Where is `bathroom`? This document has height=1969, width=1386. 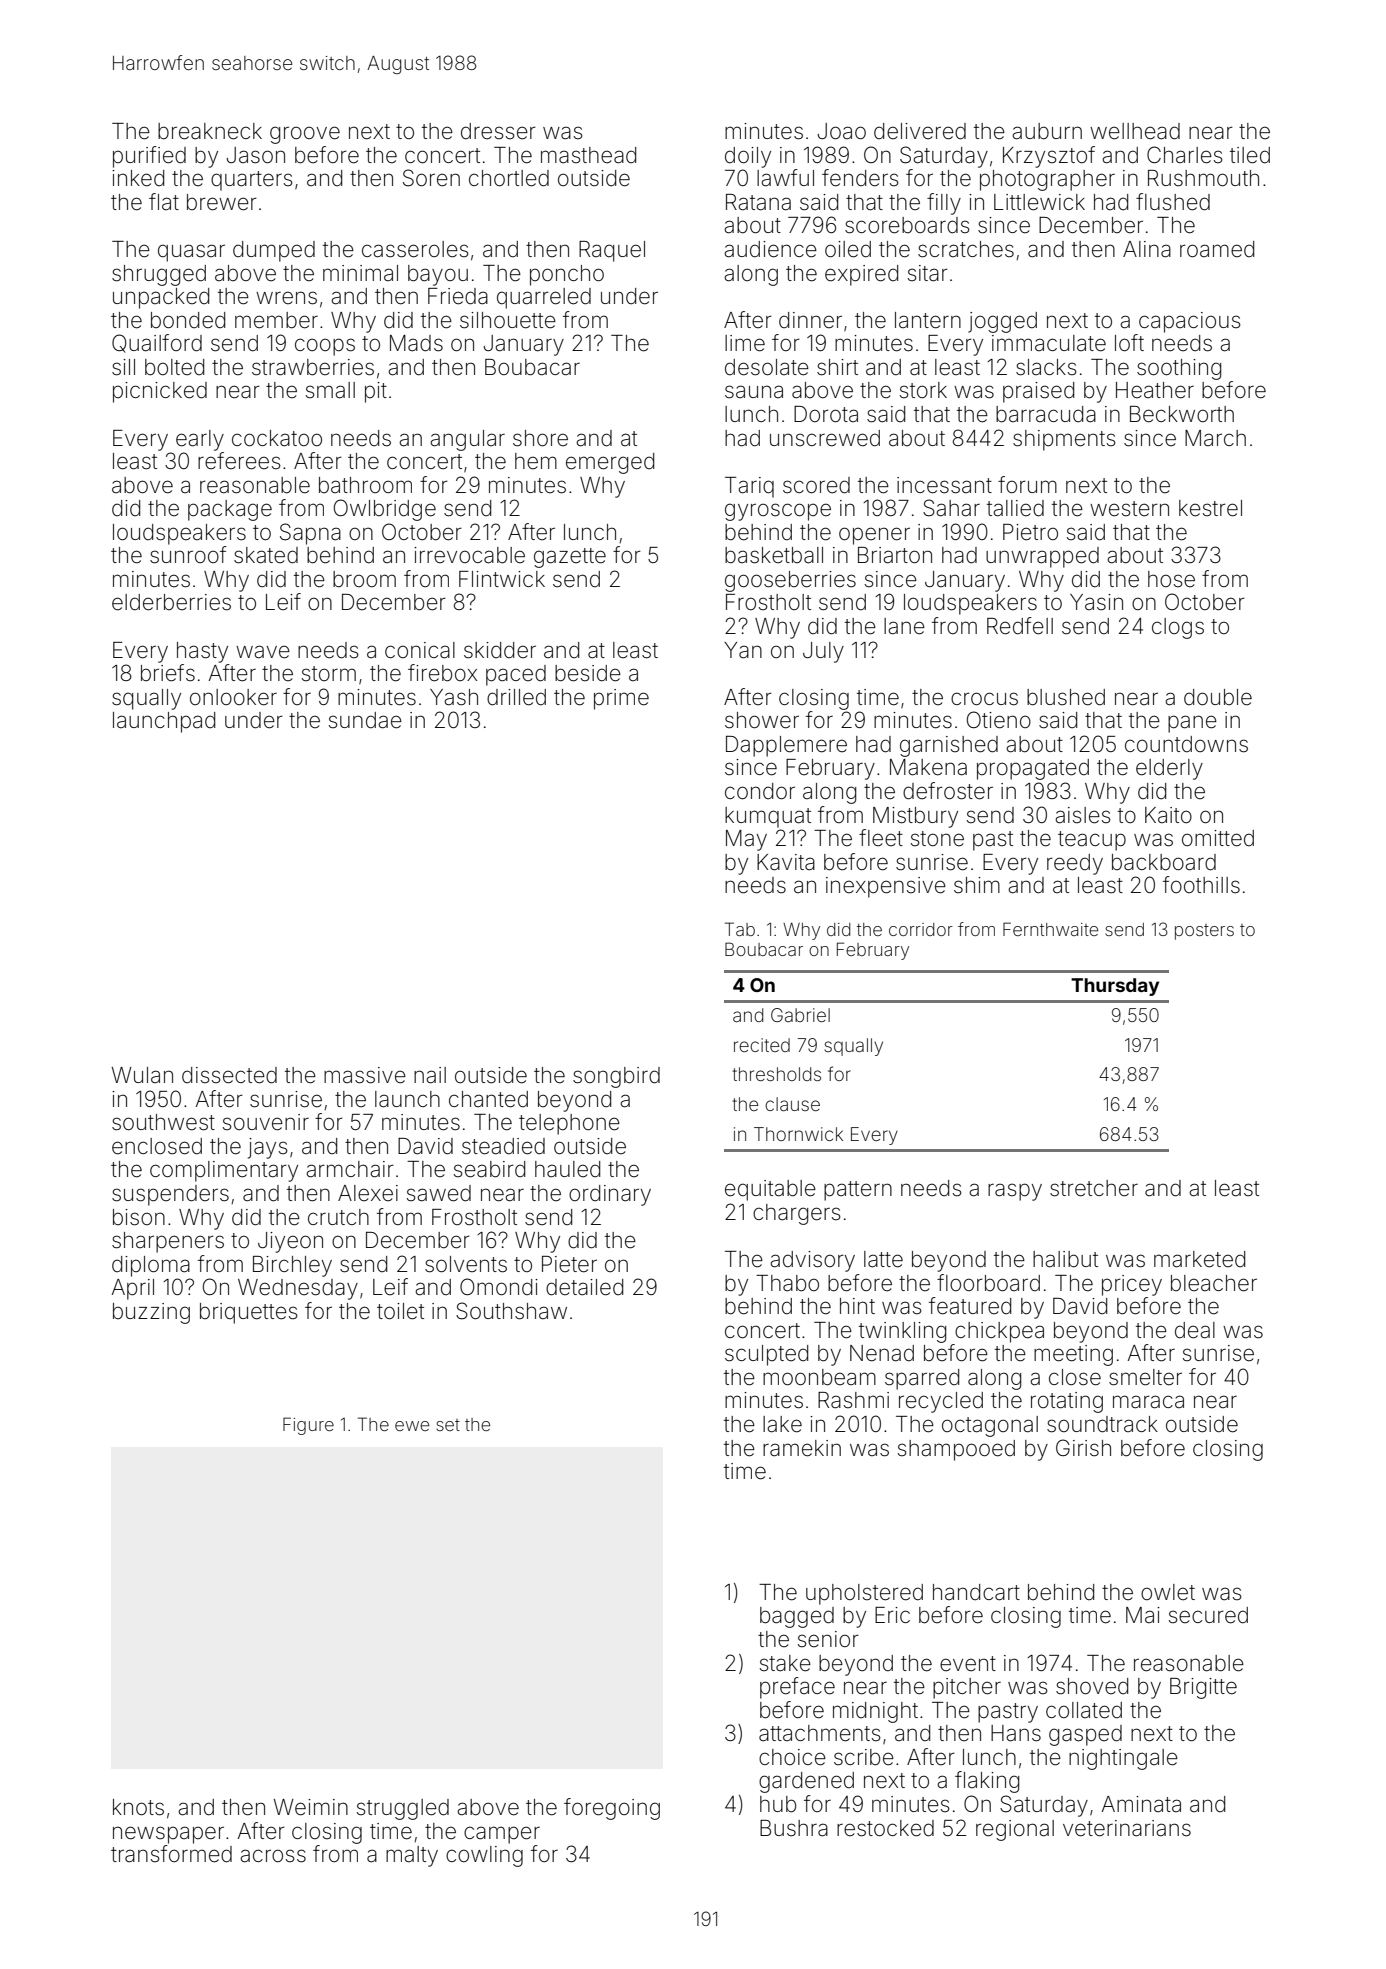
bathroom is located at coordinates (365, 485).
